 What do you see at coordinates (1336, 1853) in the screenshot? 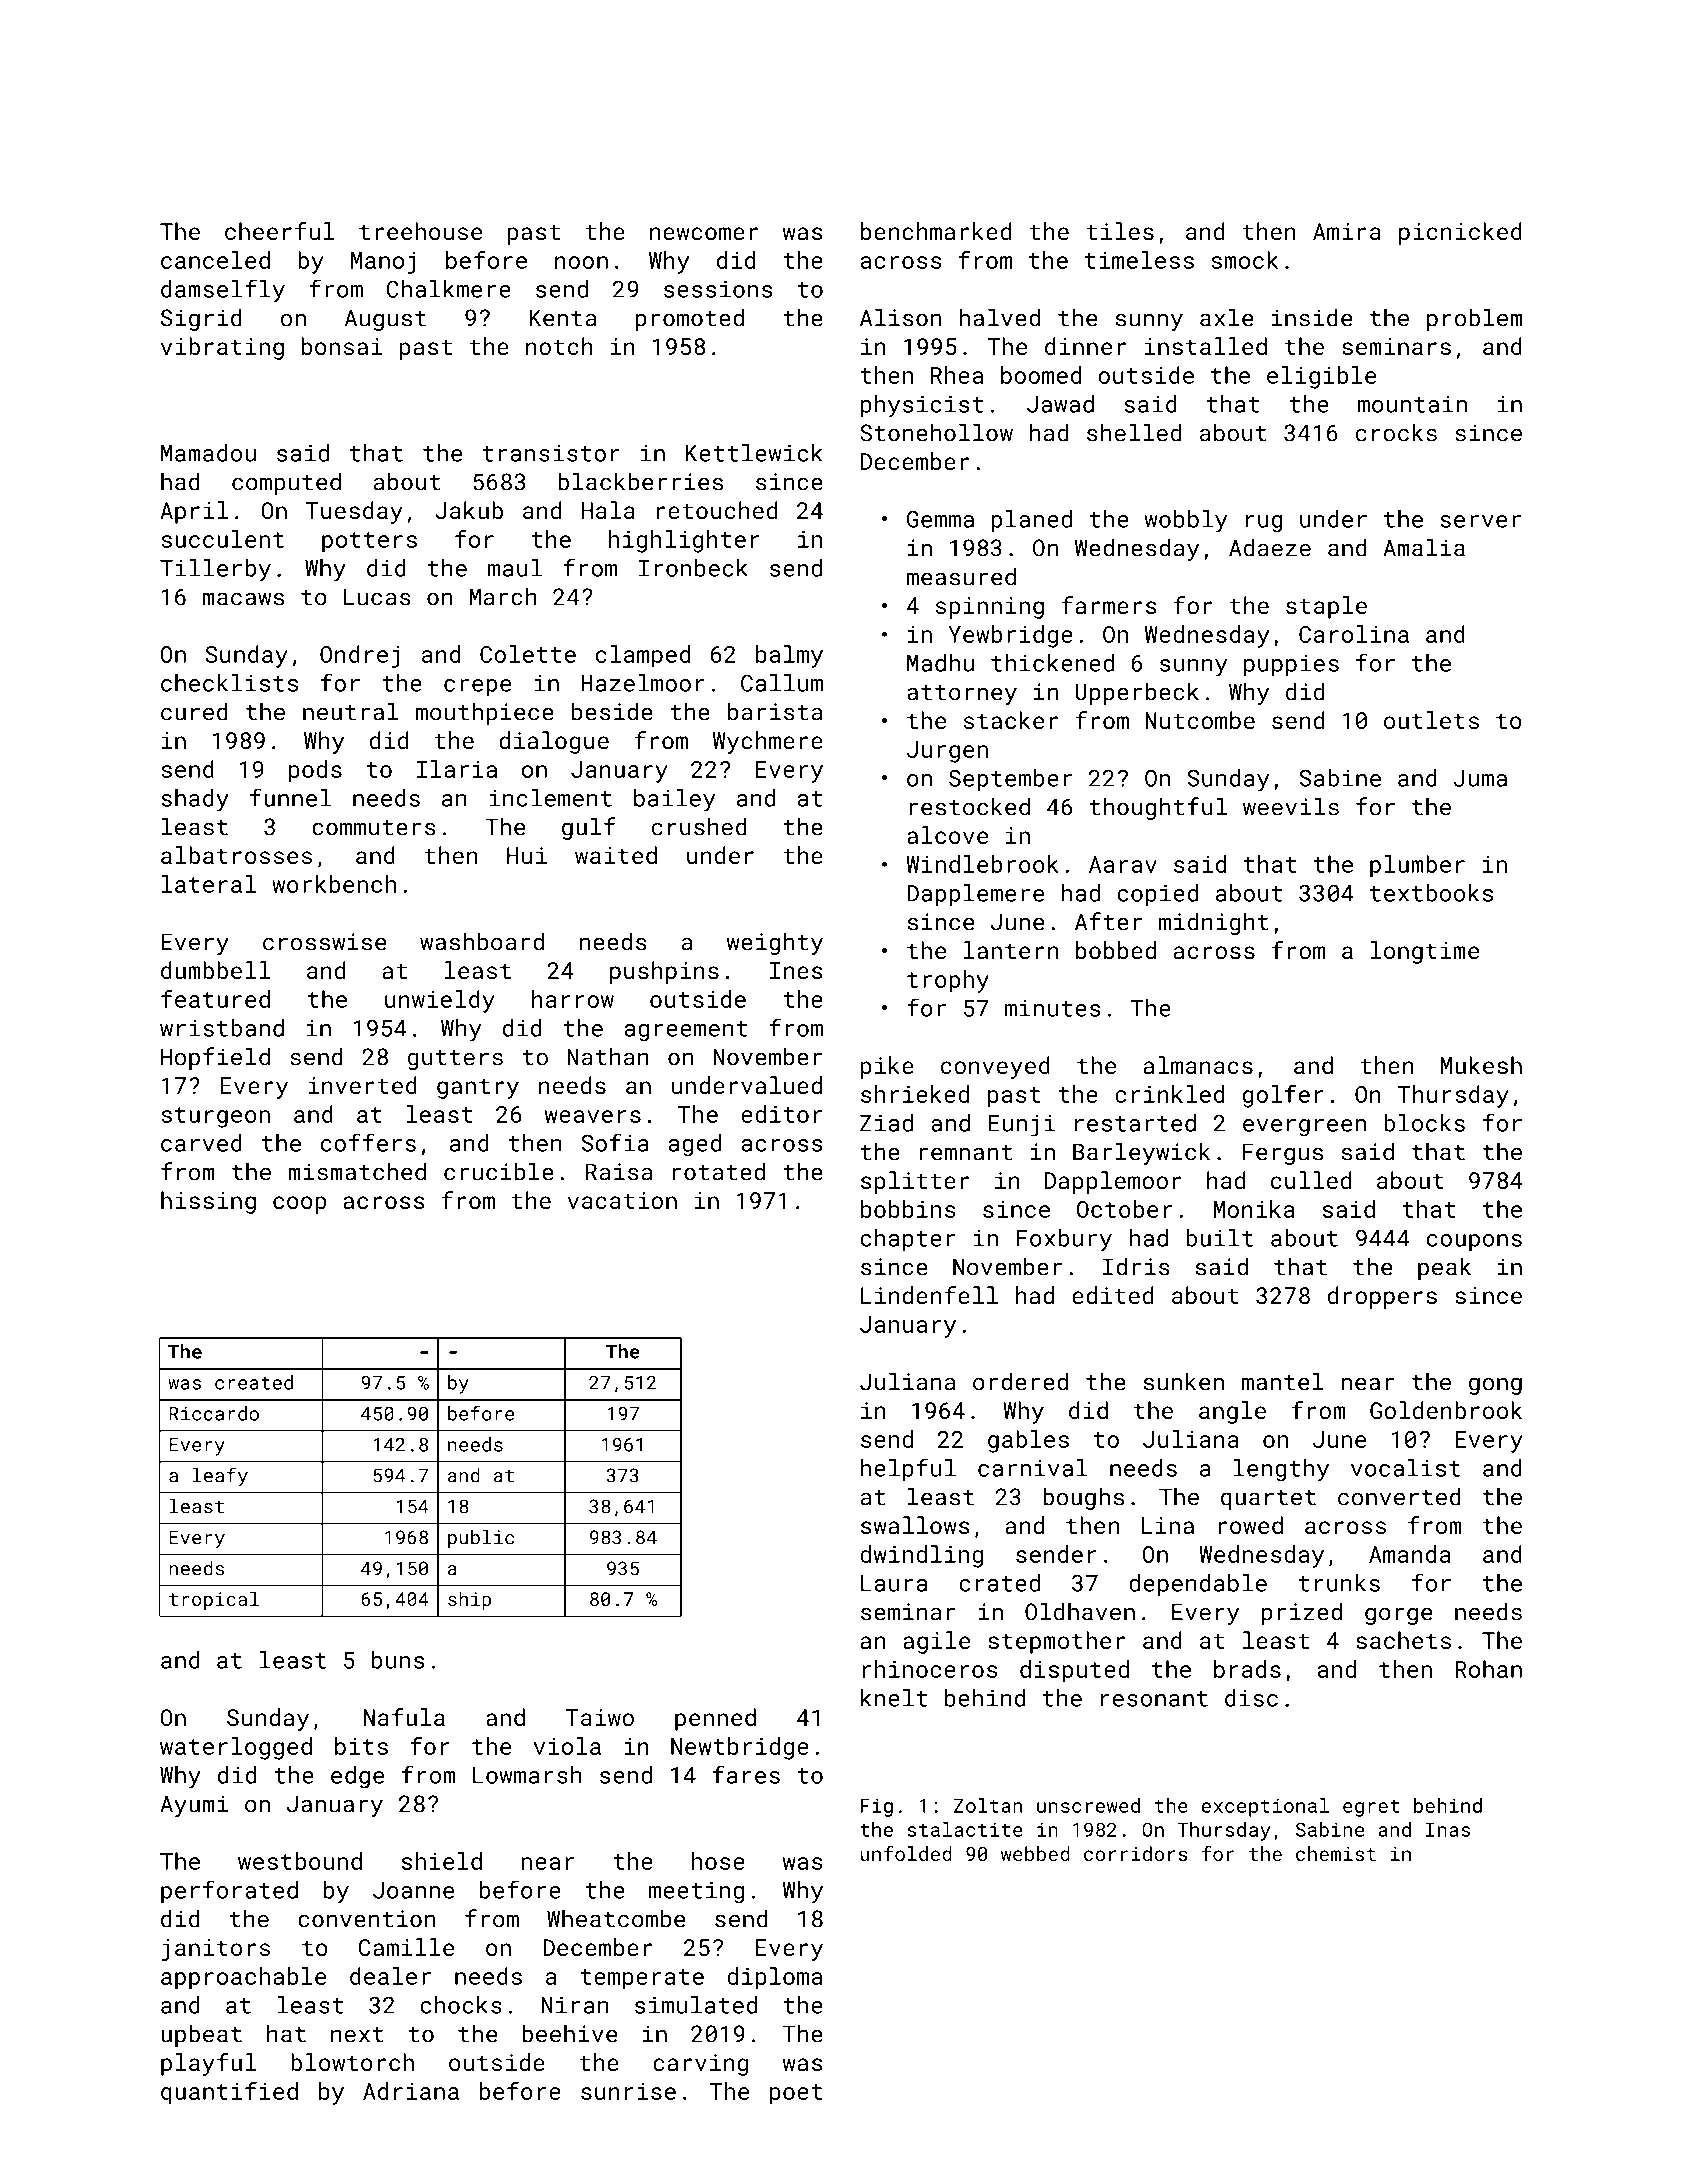
I see `chemist` at bounding box center [1336, 1853].
